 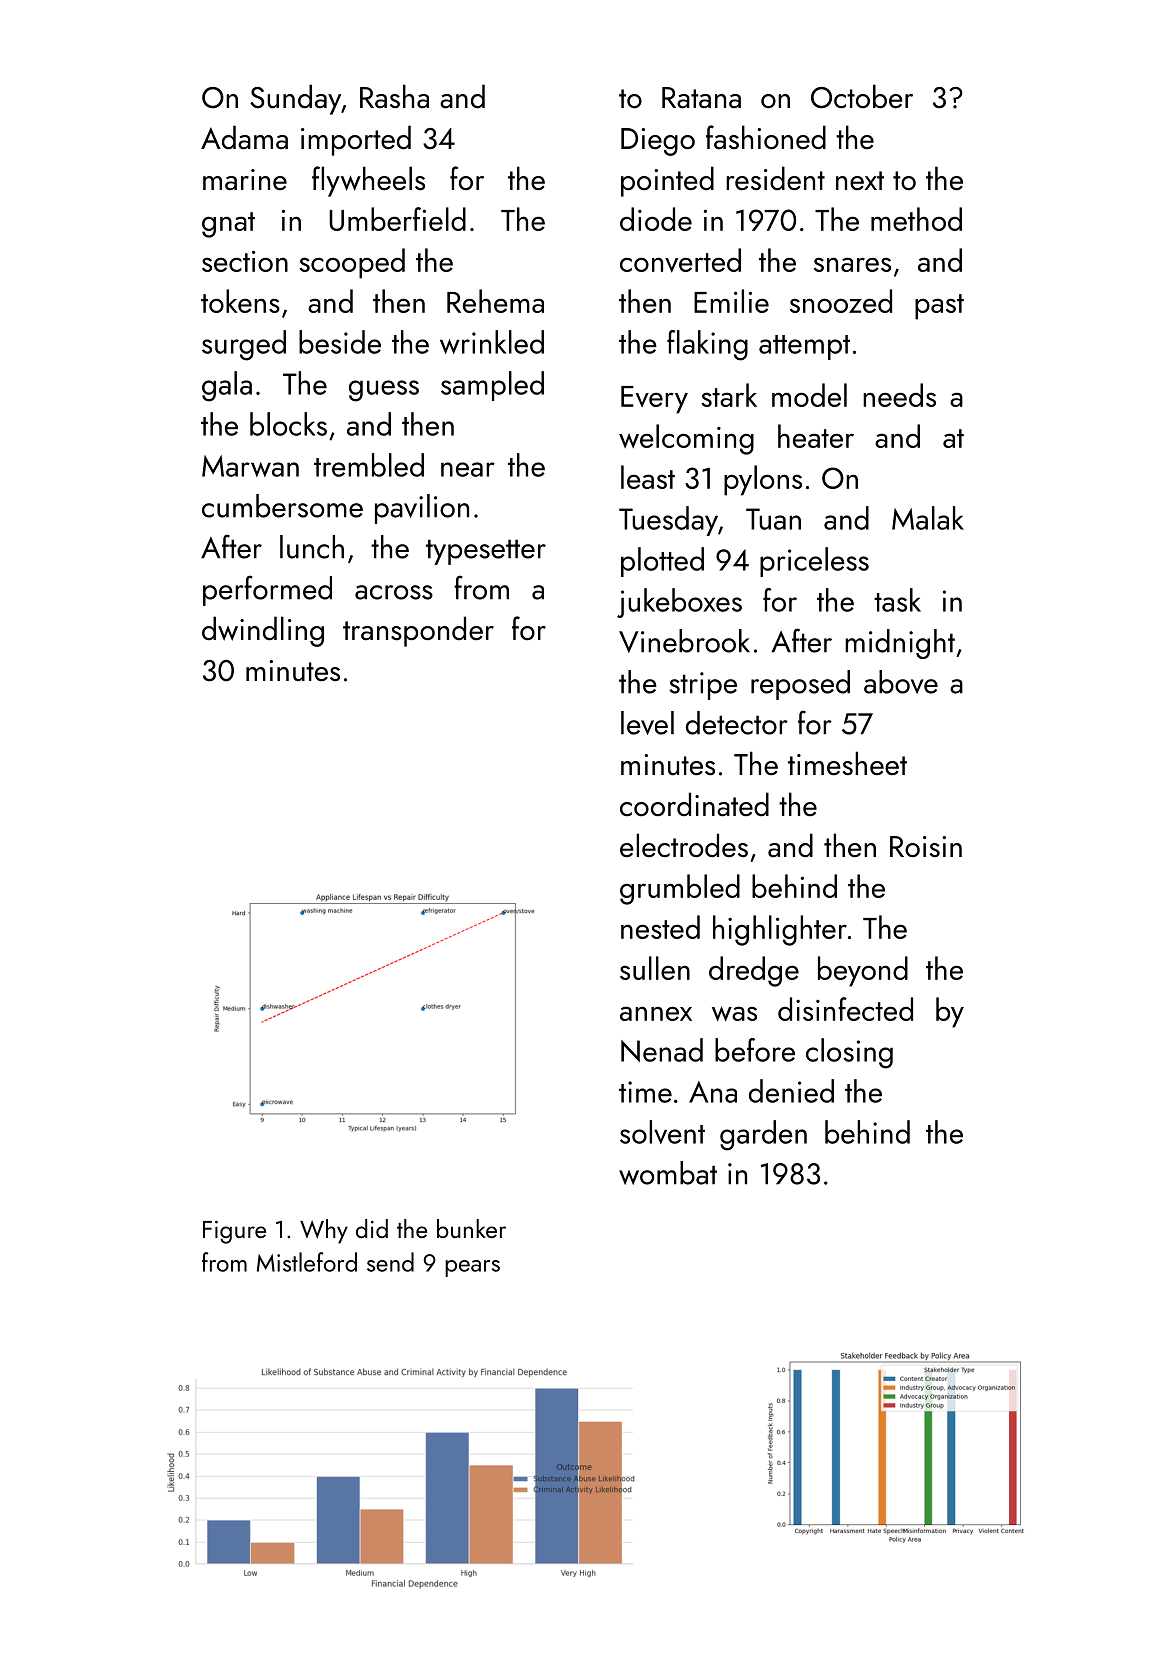 I want to click on Malak, so click(x=928, y=518).
